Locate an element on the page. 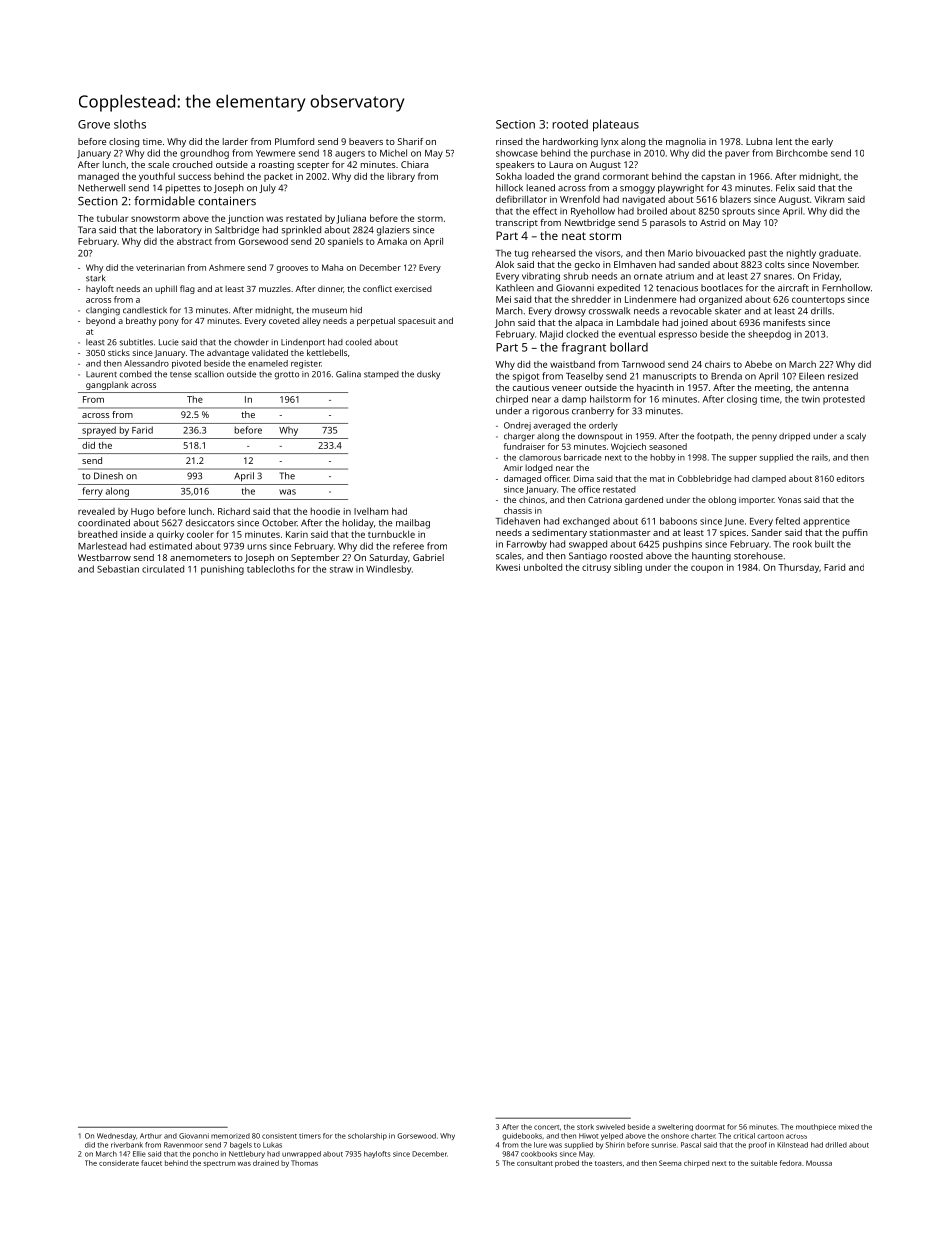 The height and width of the page is (1233, 952). joined is located at coordinates (694, 323).
